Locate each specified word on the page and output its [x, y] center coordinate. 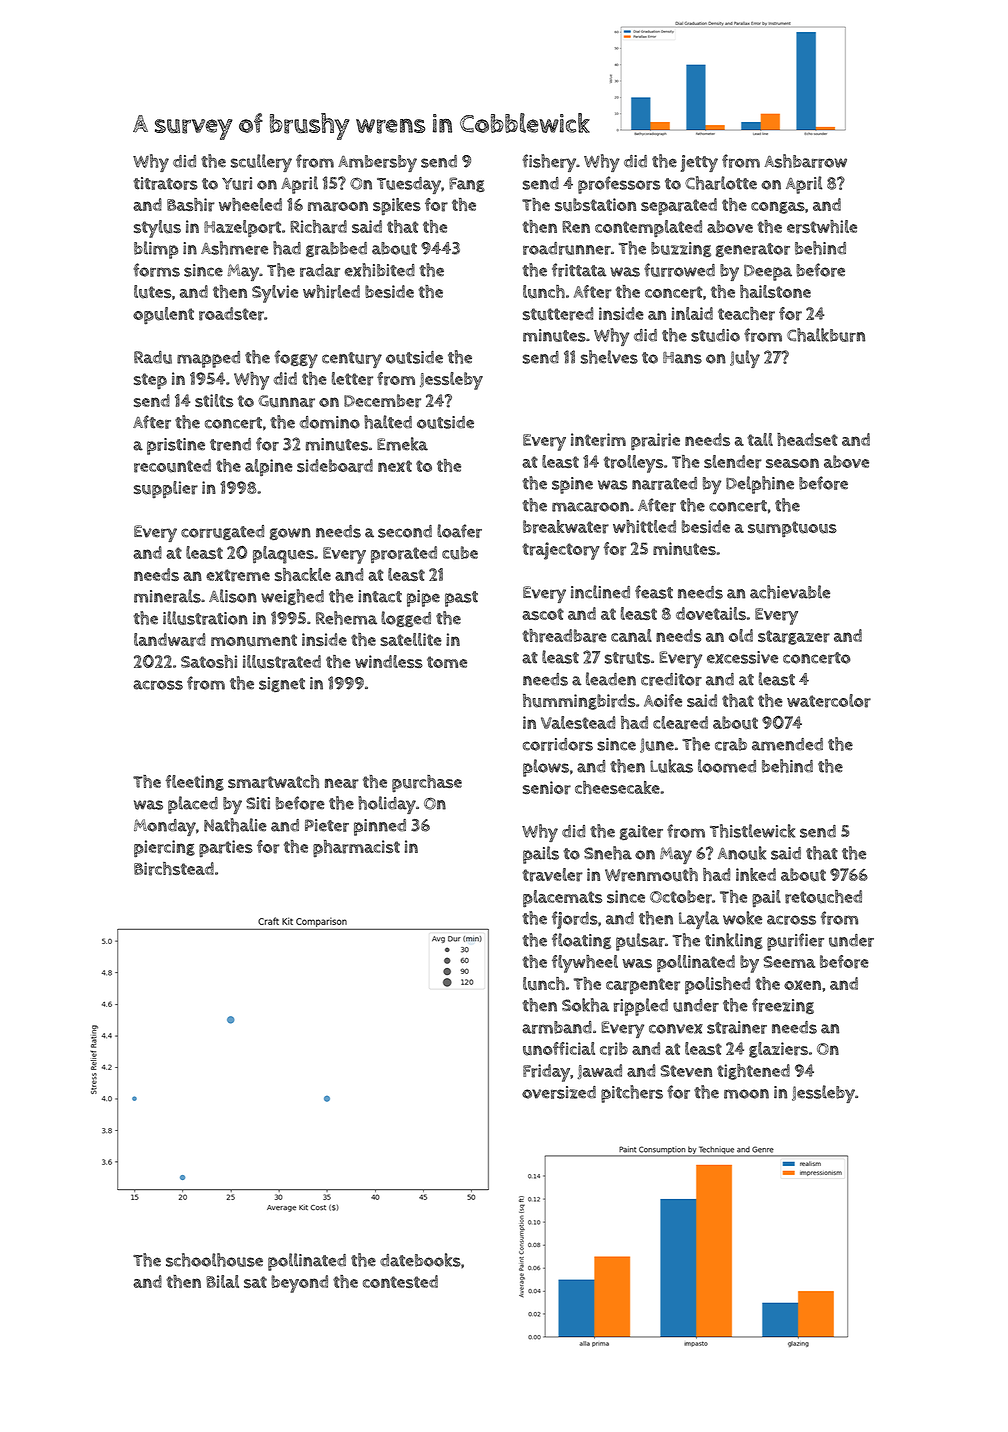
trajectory [561, 551]
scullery [261, 163]
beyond [299, 1284]
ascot [543, 614]
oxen [802, 985]
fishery [549, 163]
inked [756, 874]
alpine [269, 467]
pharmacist [356, 848]
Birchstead [174, 869]
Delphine [760, 485]
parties [226, 848]
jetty [699, 163]
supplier [166, 489]
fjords [575, 920]
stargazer [794, 637]
